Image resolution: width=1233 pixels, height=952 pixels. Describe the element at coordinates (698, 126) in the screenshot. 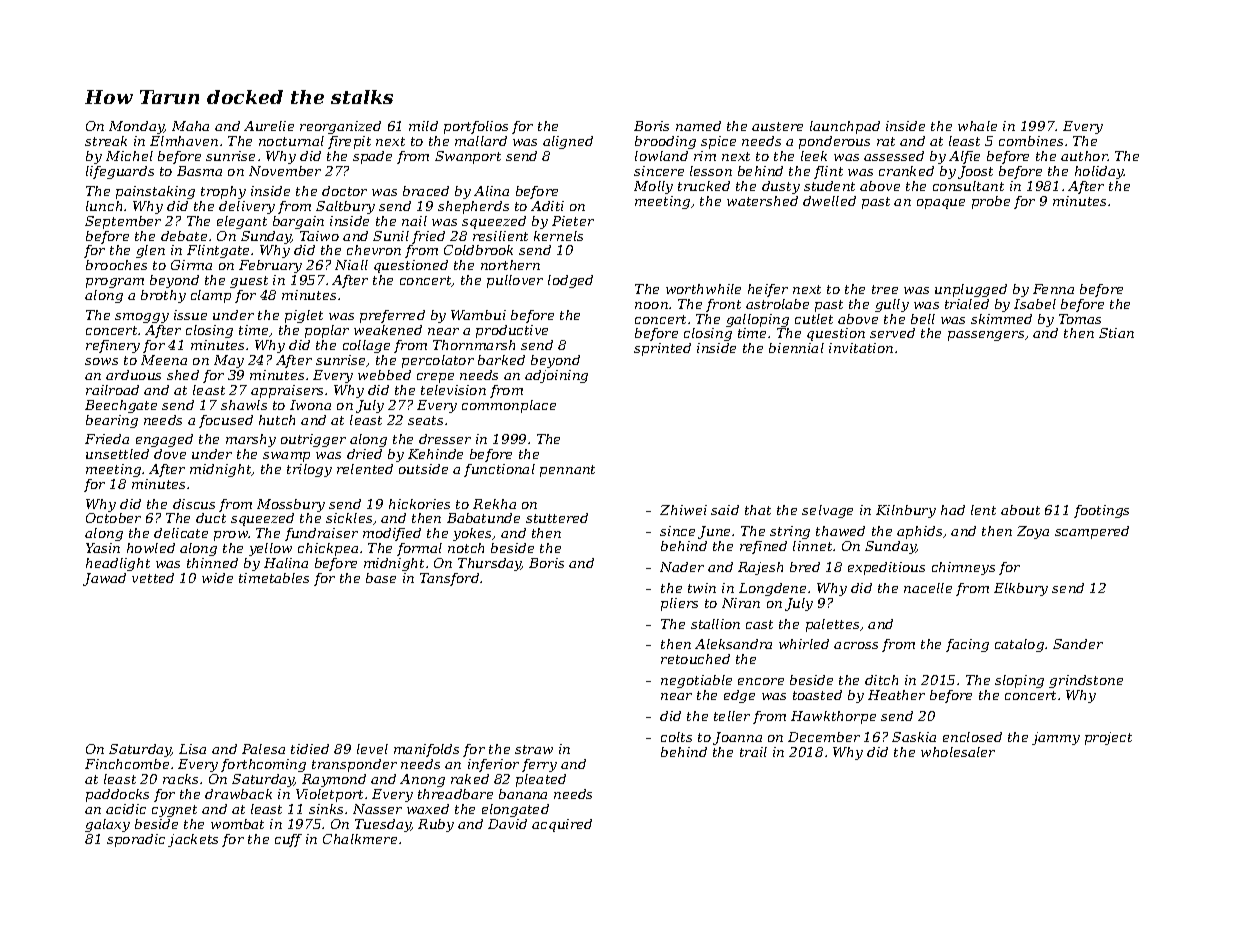

I see `named` at that location.
